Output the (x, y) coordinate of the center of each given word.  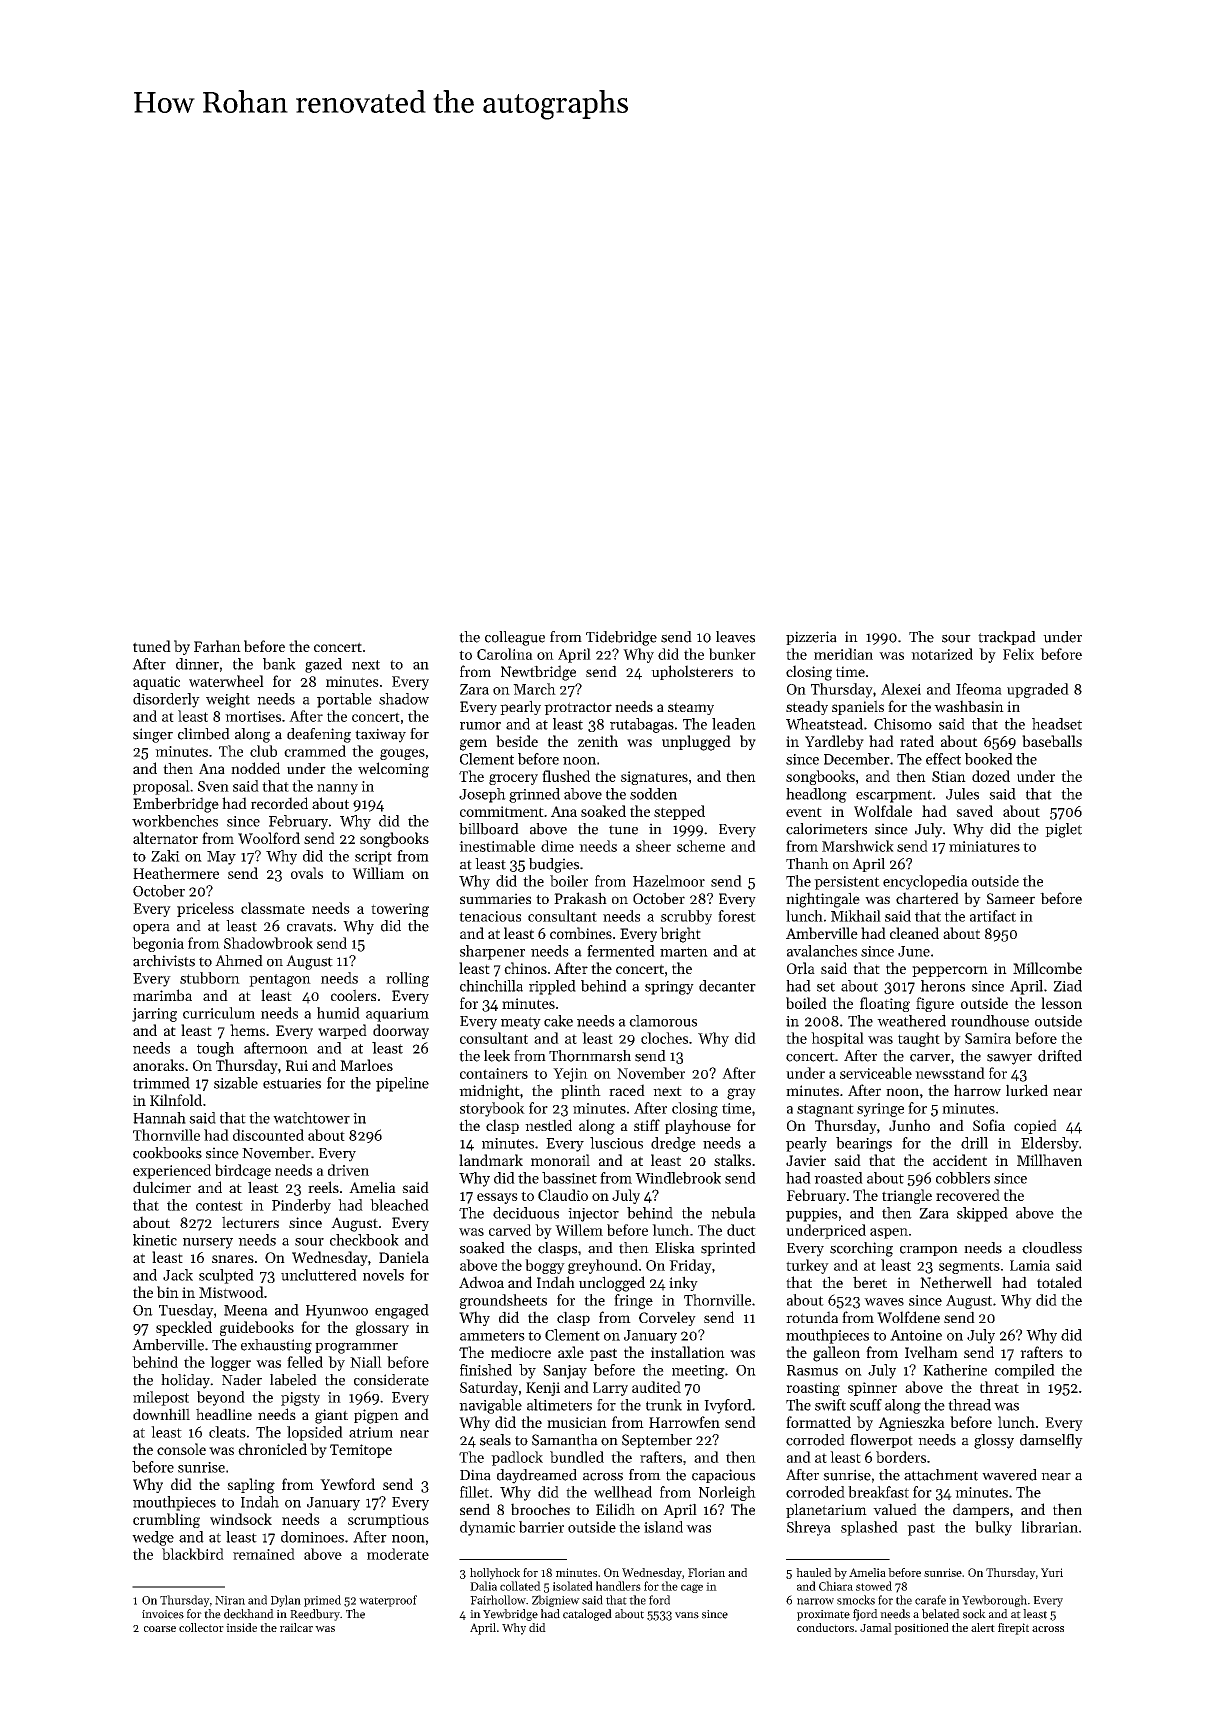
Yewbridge (510, 1615)
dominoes (312, 1537)
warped (342, 1031)
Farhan (217, 646)
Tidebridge (621, 638)
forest (737, 916)
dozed (991, 776)
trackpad (1007, 638)
